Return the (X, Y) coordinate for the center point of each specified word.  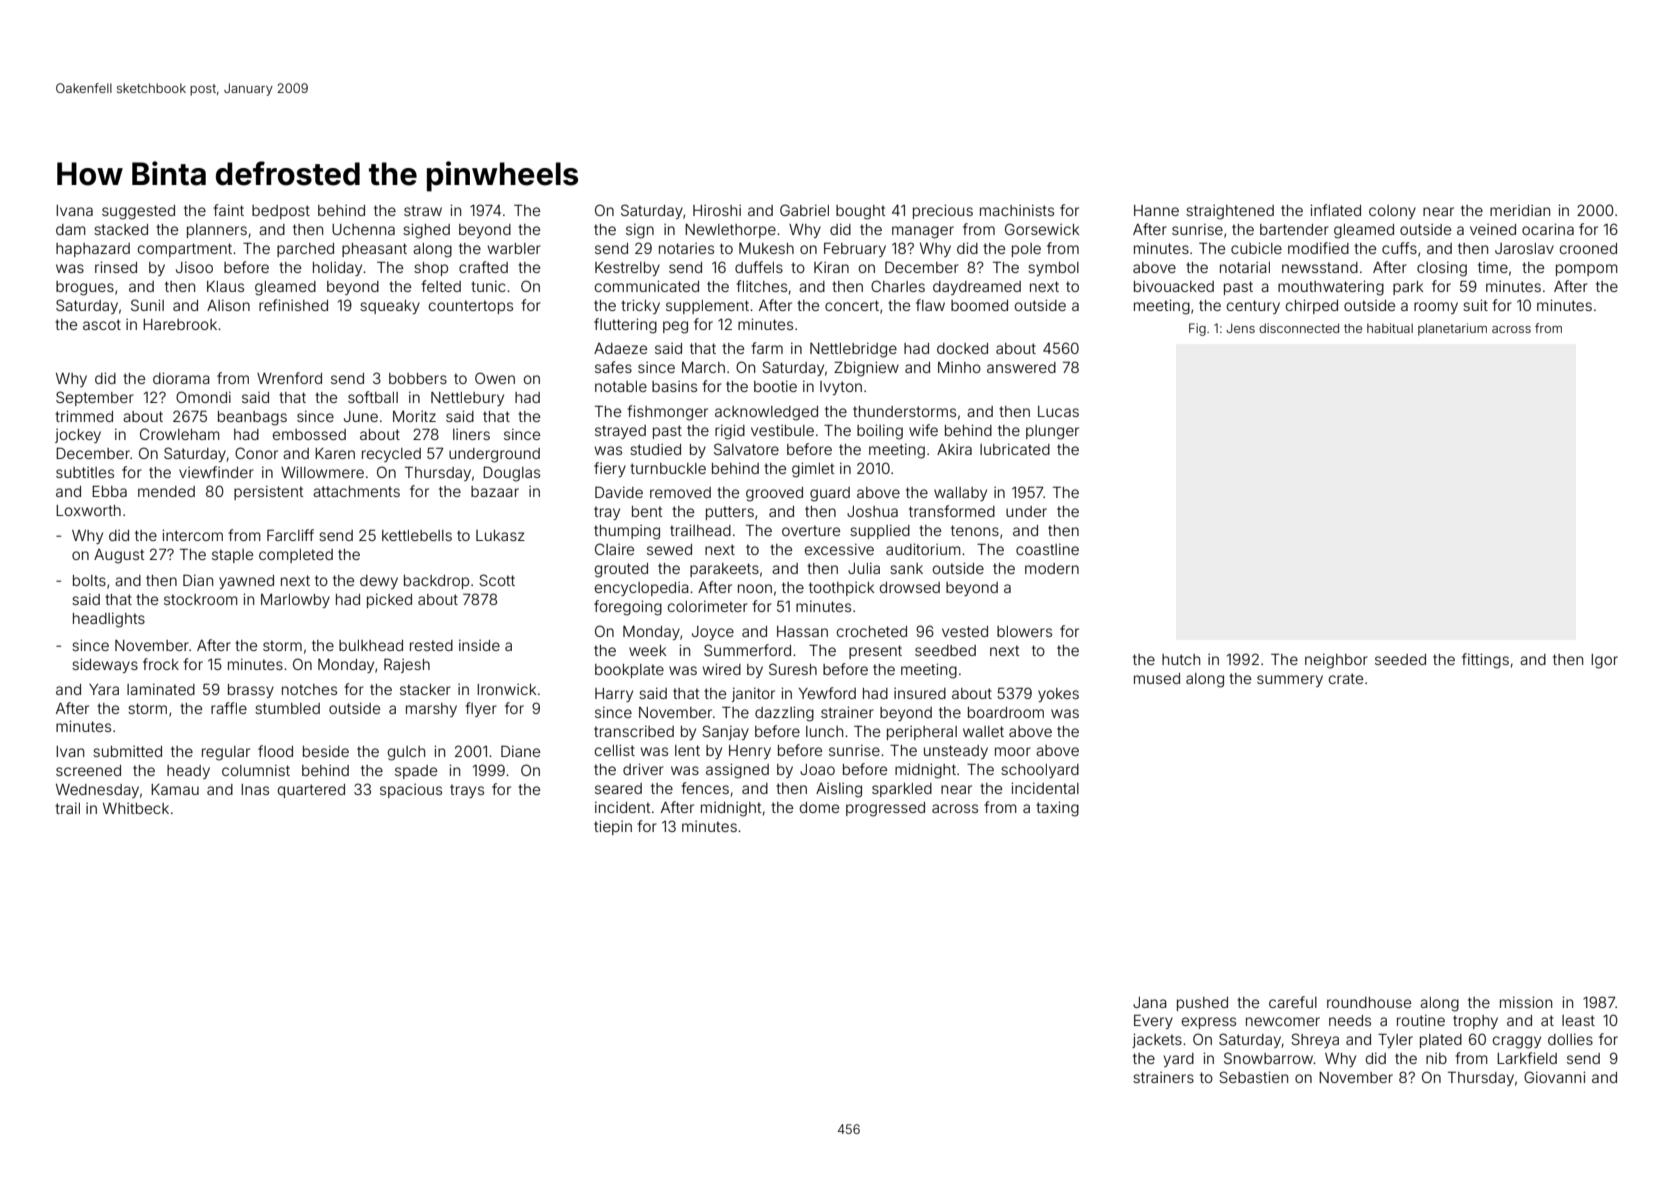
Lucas (1058, 411)
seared (618, 788)
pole (1026, 250)
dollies (1570, 1039)
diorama (181, 378)
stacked (121, 229)
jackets (1157, 1040)
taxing (1057, 809)
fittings (1485, 661)
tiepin (613, 827)
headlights (109, 620)
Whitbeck (136, 808)
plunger (1052, 432)
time (1493, 267)
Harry (614, 695)
